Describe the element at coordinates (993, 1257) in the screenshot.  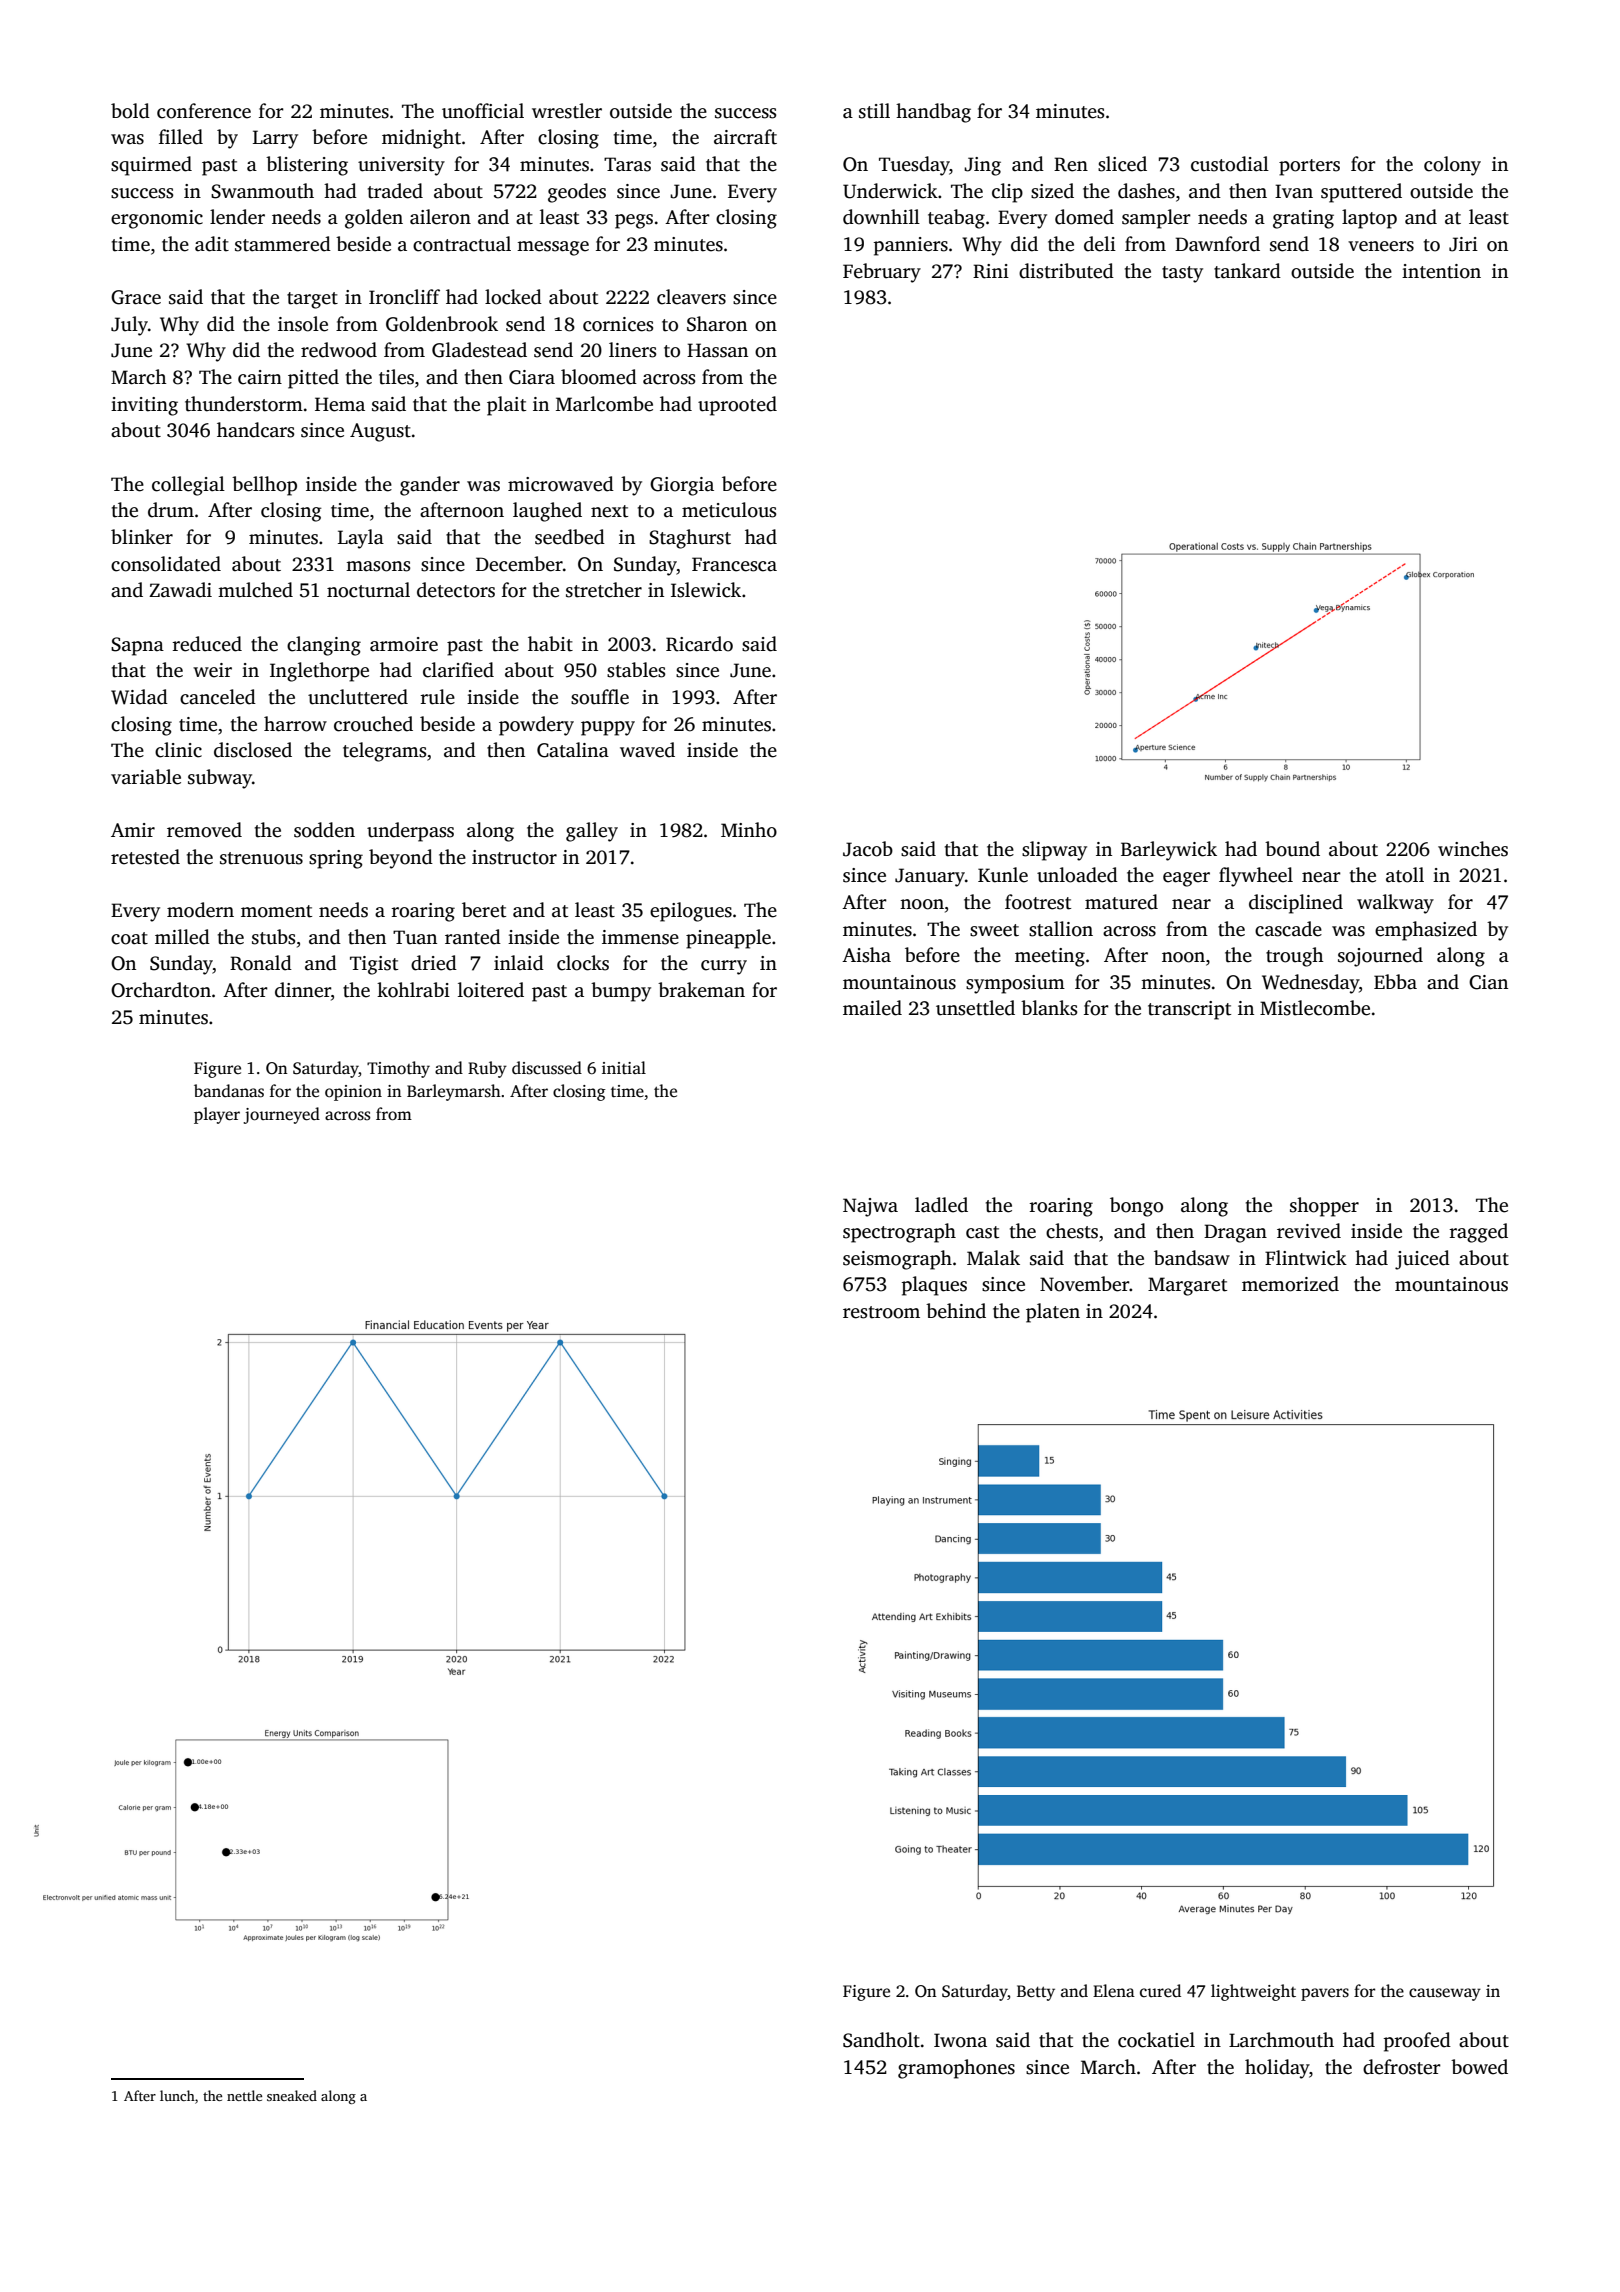
I see `Malak` at that location.
